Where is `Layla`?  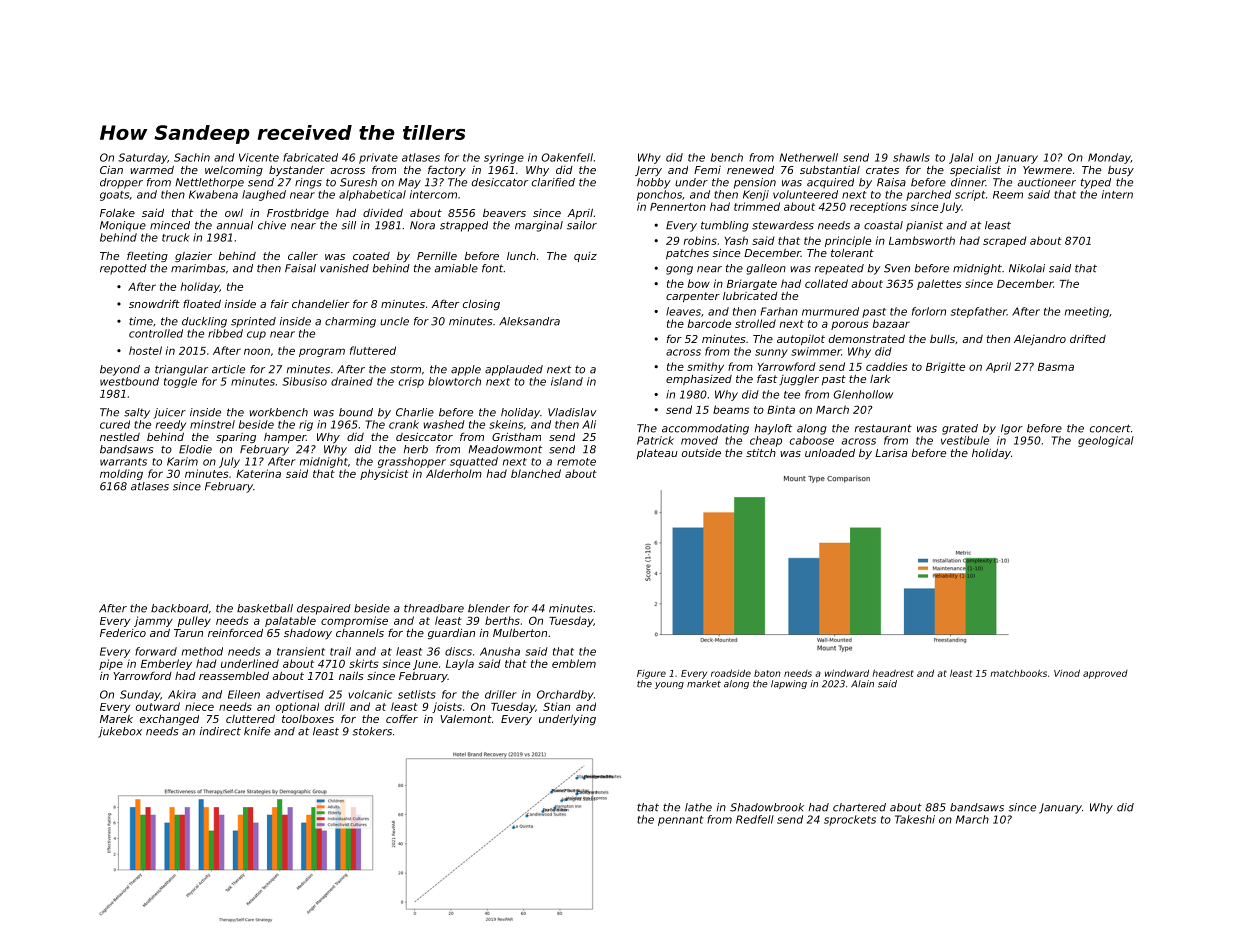
Layla is located at coordinates (460, 664).
